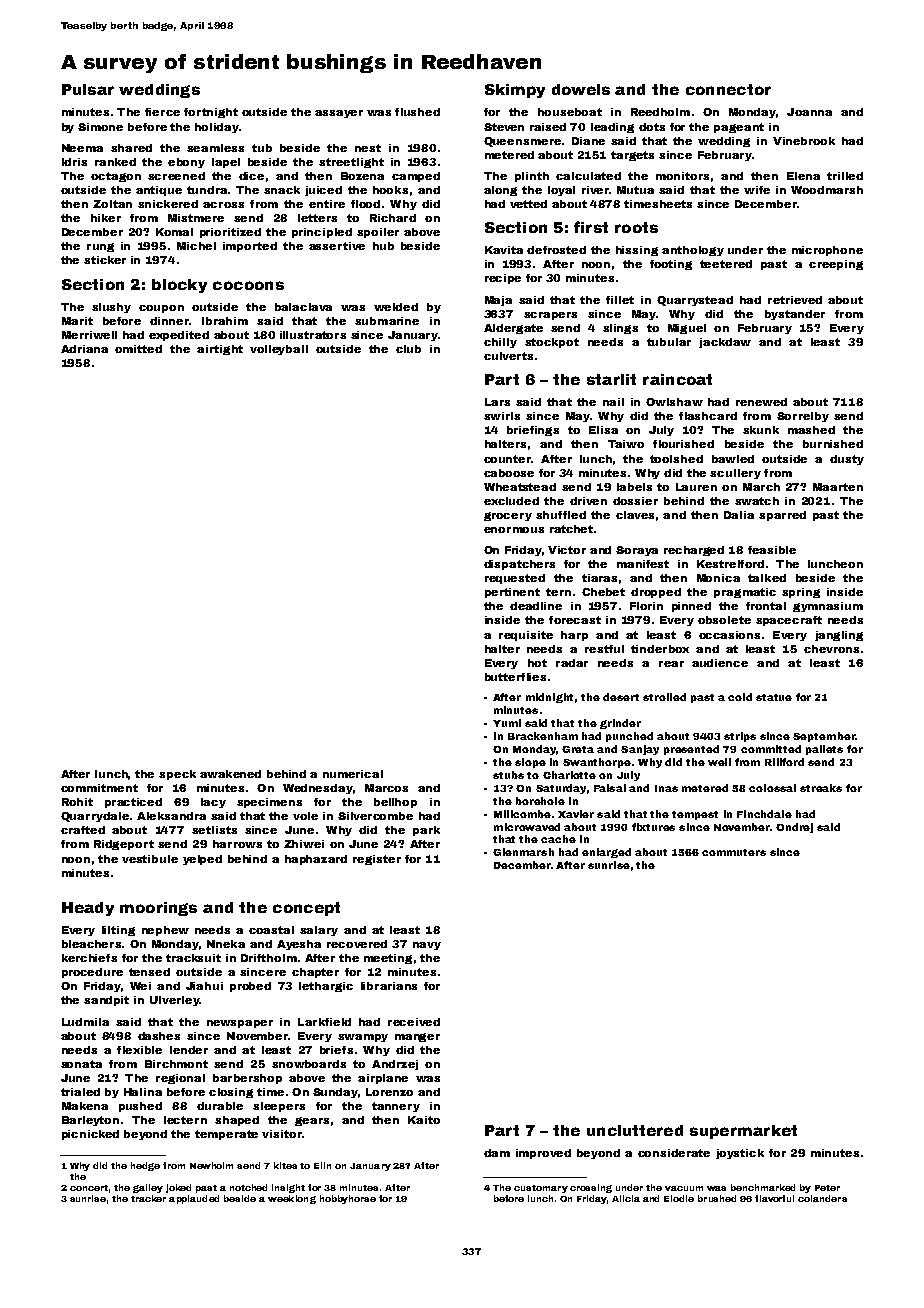 This screenshot has height=1308, width=924. What do you see at coordinates (646, 606) in the screenshot?
I see `Florin` at bounding box center [646, 606].
